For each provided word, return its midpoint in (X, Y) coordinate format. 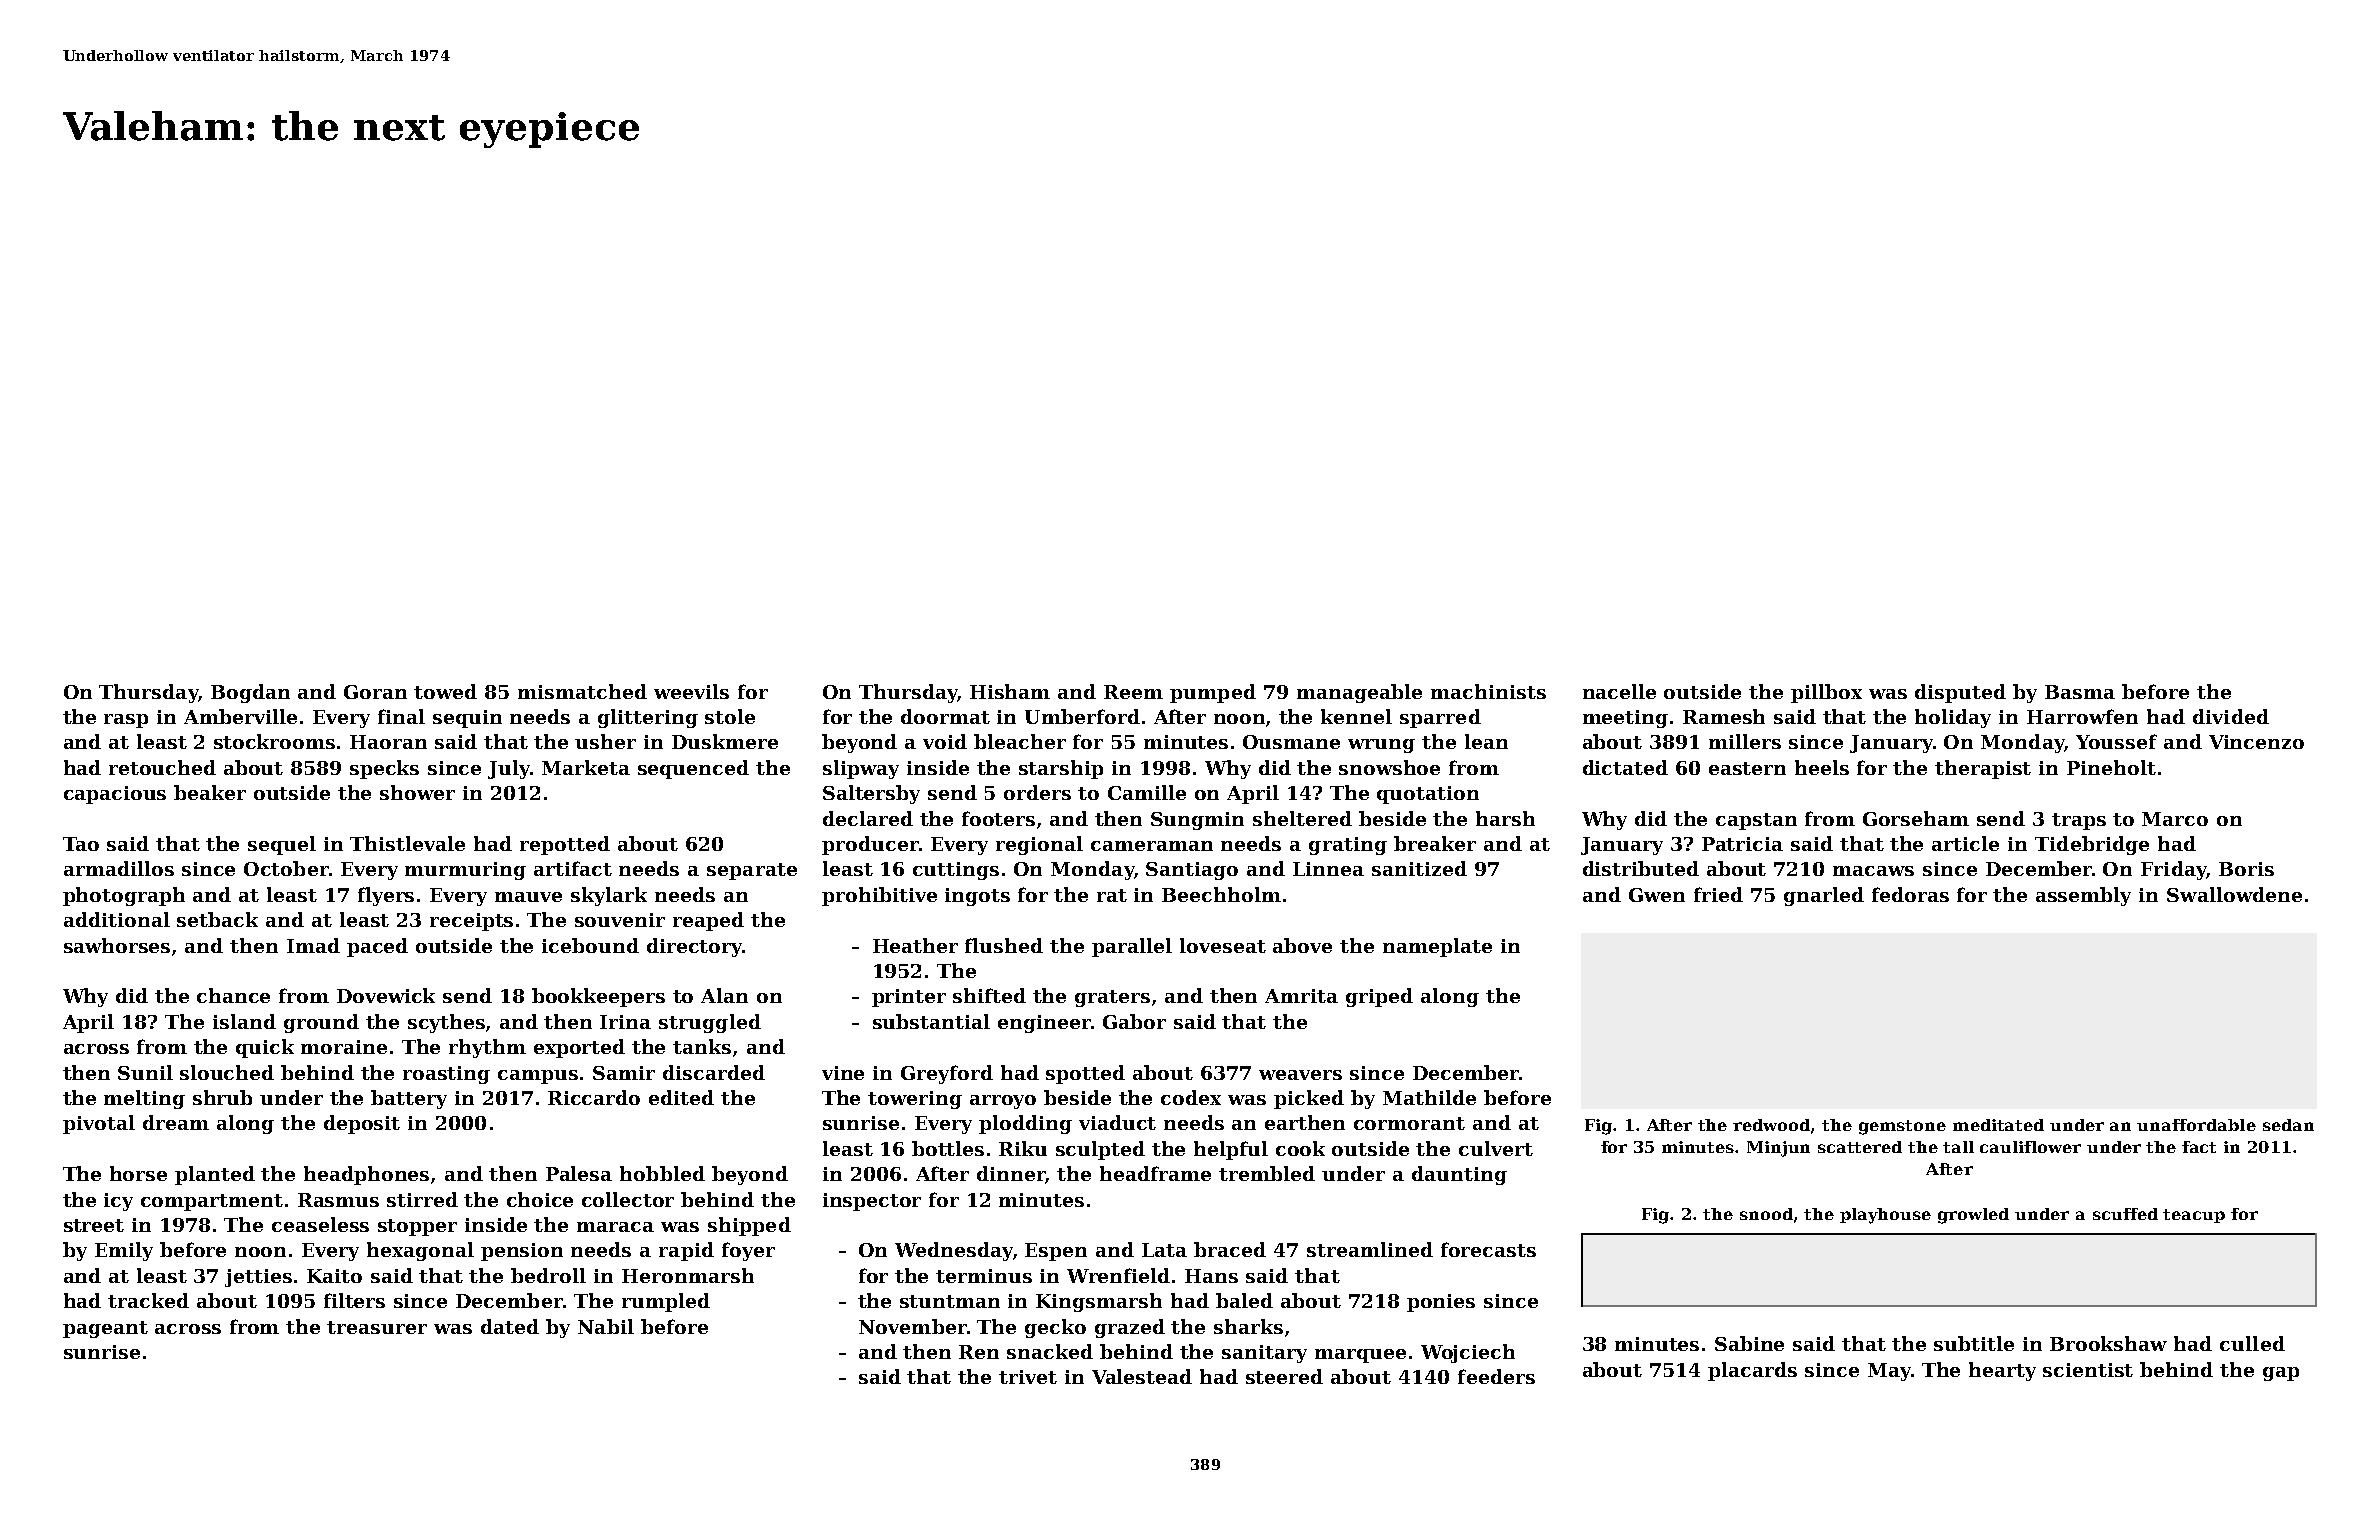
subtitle (1974, 1343)
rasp (126, 721)
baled (1244, 1300)
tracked (148, 1300)
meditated (1998, 1125)
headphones (366, 1175)
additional (117, 919)
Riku (1023, 1148)
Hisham (1010, 691)
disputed (1960, 693)
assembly (2083, 896)
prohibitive (879, 896)
